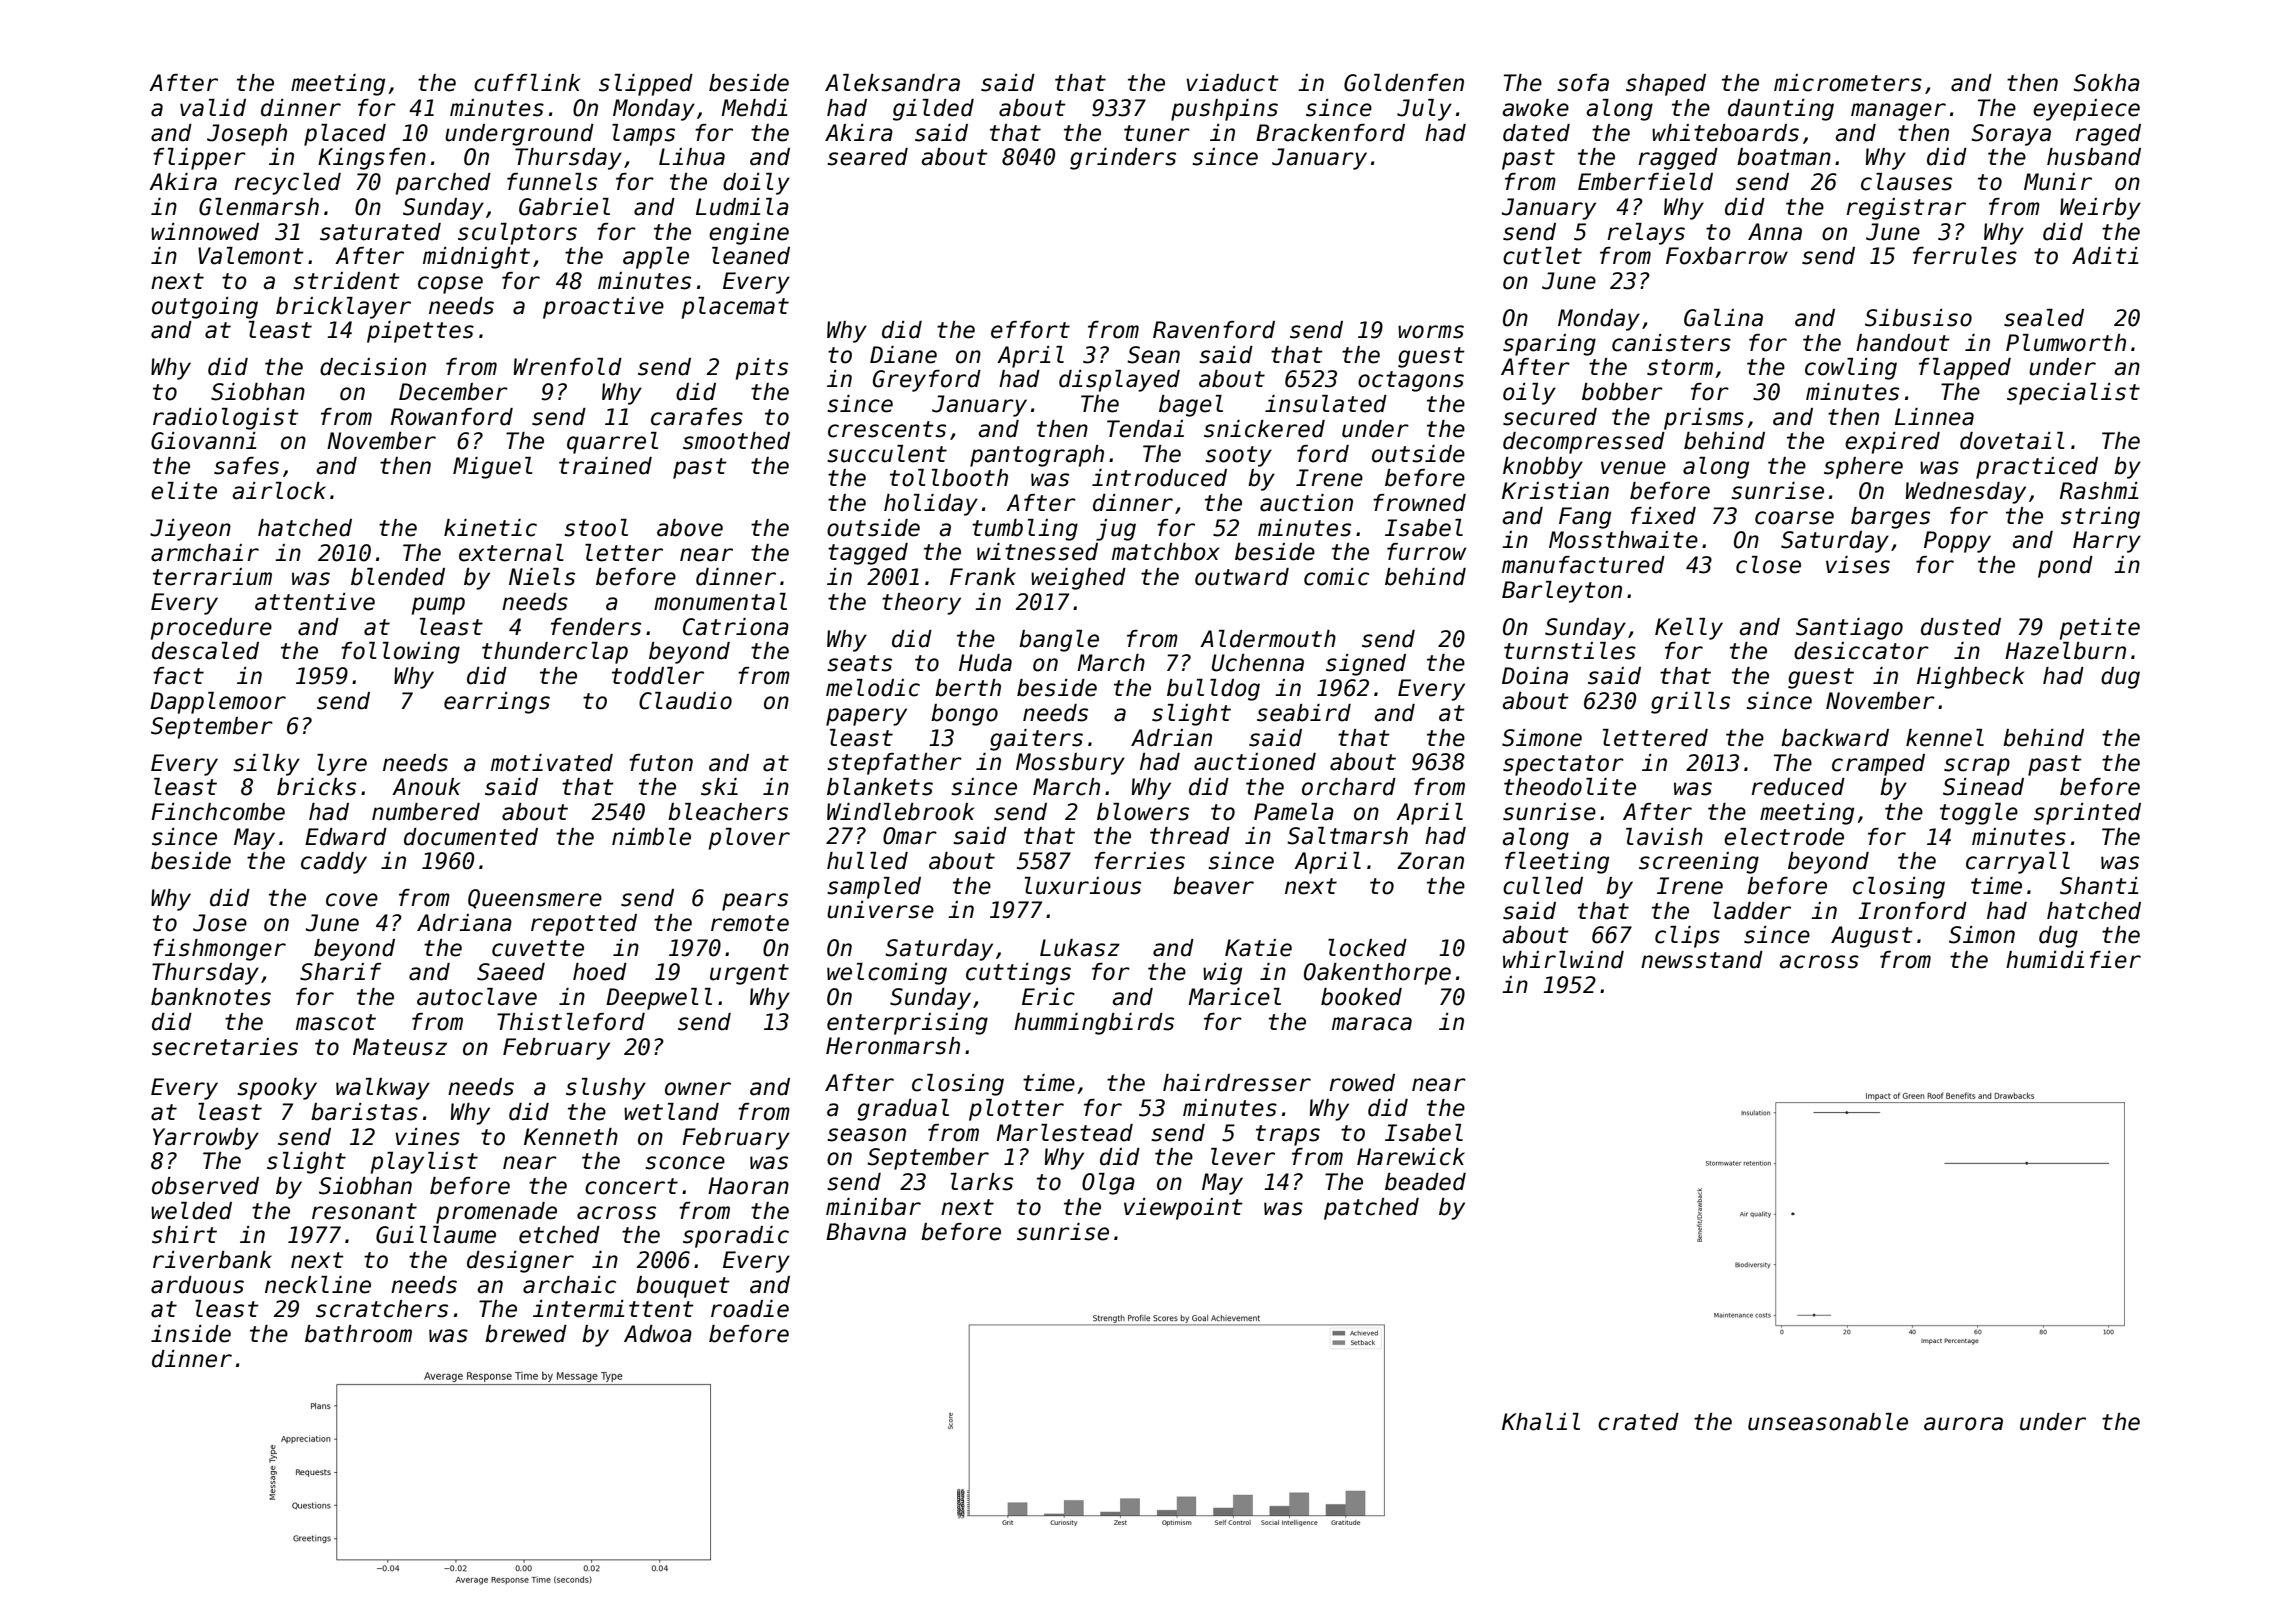 The width and height of the image is (2292, 1620). Describe the element at coordinates (1702, 960) in the image. I see `newsstand` at that location.
